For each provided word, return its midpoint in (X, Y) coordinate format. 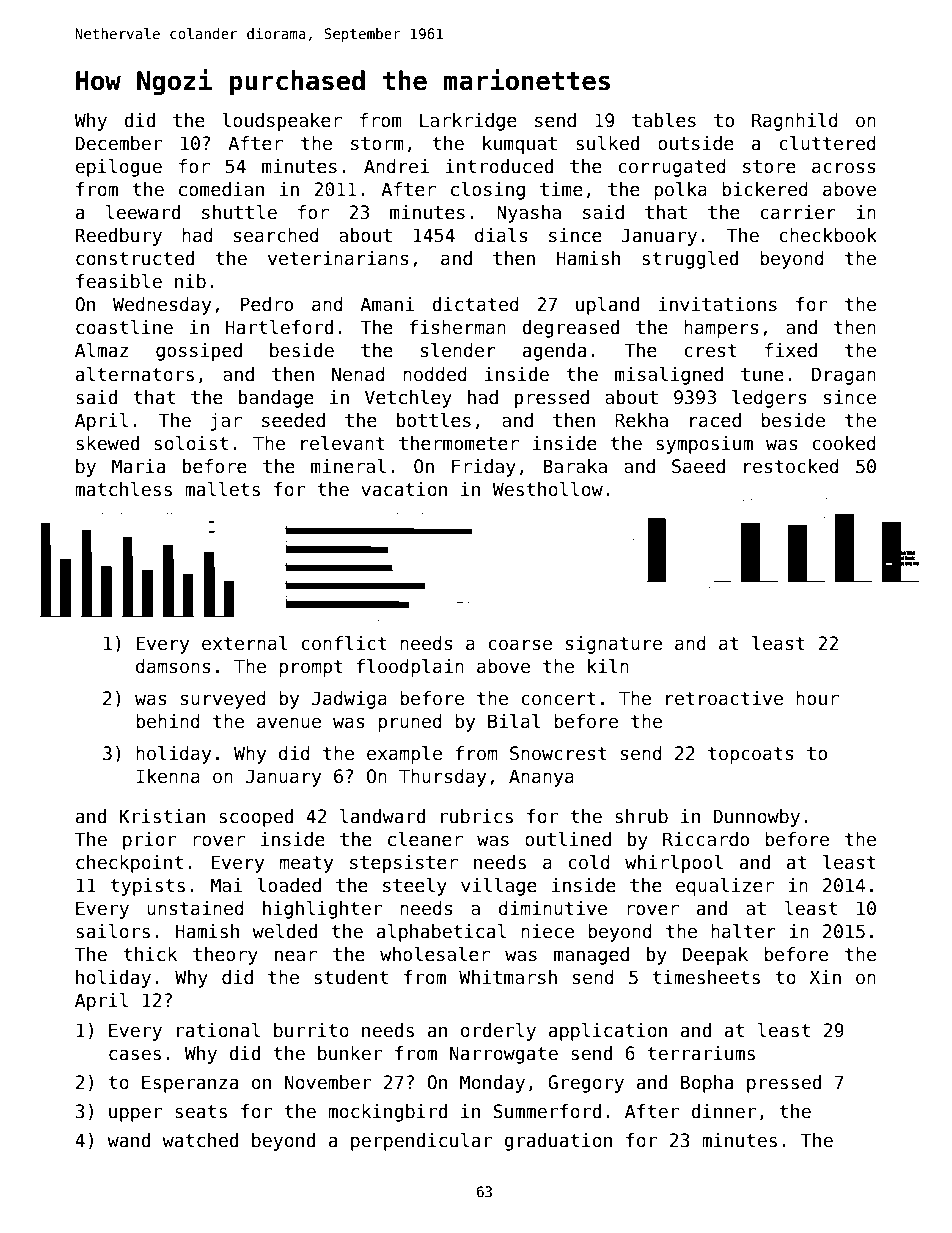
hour (817, 698)
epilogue (118, 168)
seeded (293, 420)
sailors (113, 931)
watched (200, 1140)
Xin (825, 977)
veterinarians (338, 258)
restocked (791, 466)
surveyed (223, 700)
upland (607, 306)
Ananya (541, 778)
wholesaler (435, 954)
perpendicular (421, 1142)
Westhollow (547, 489)
